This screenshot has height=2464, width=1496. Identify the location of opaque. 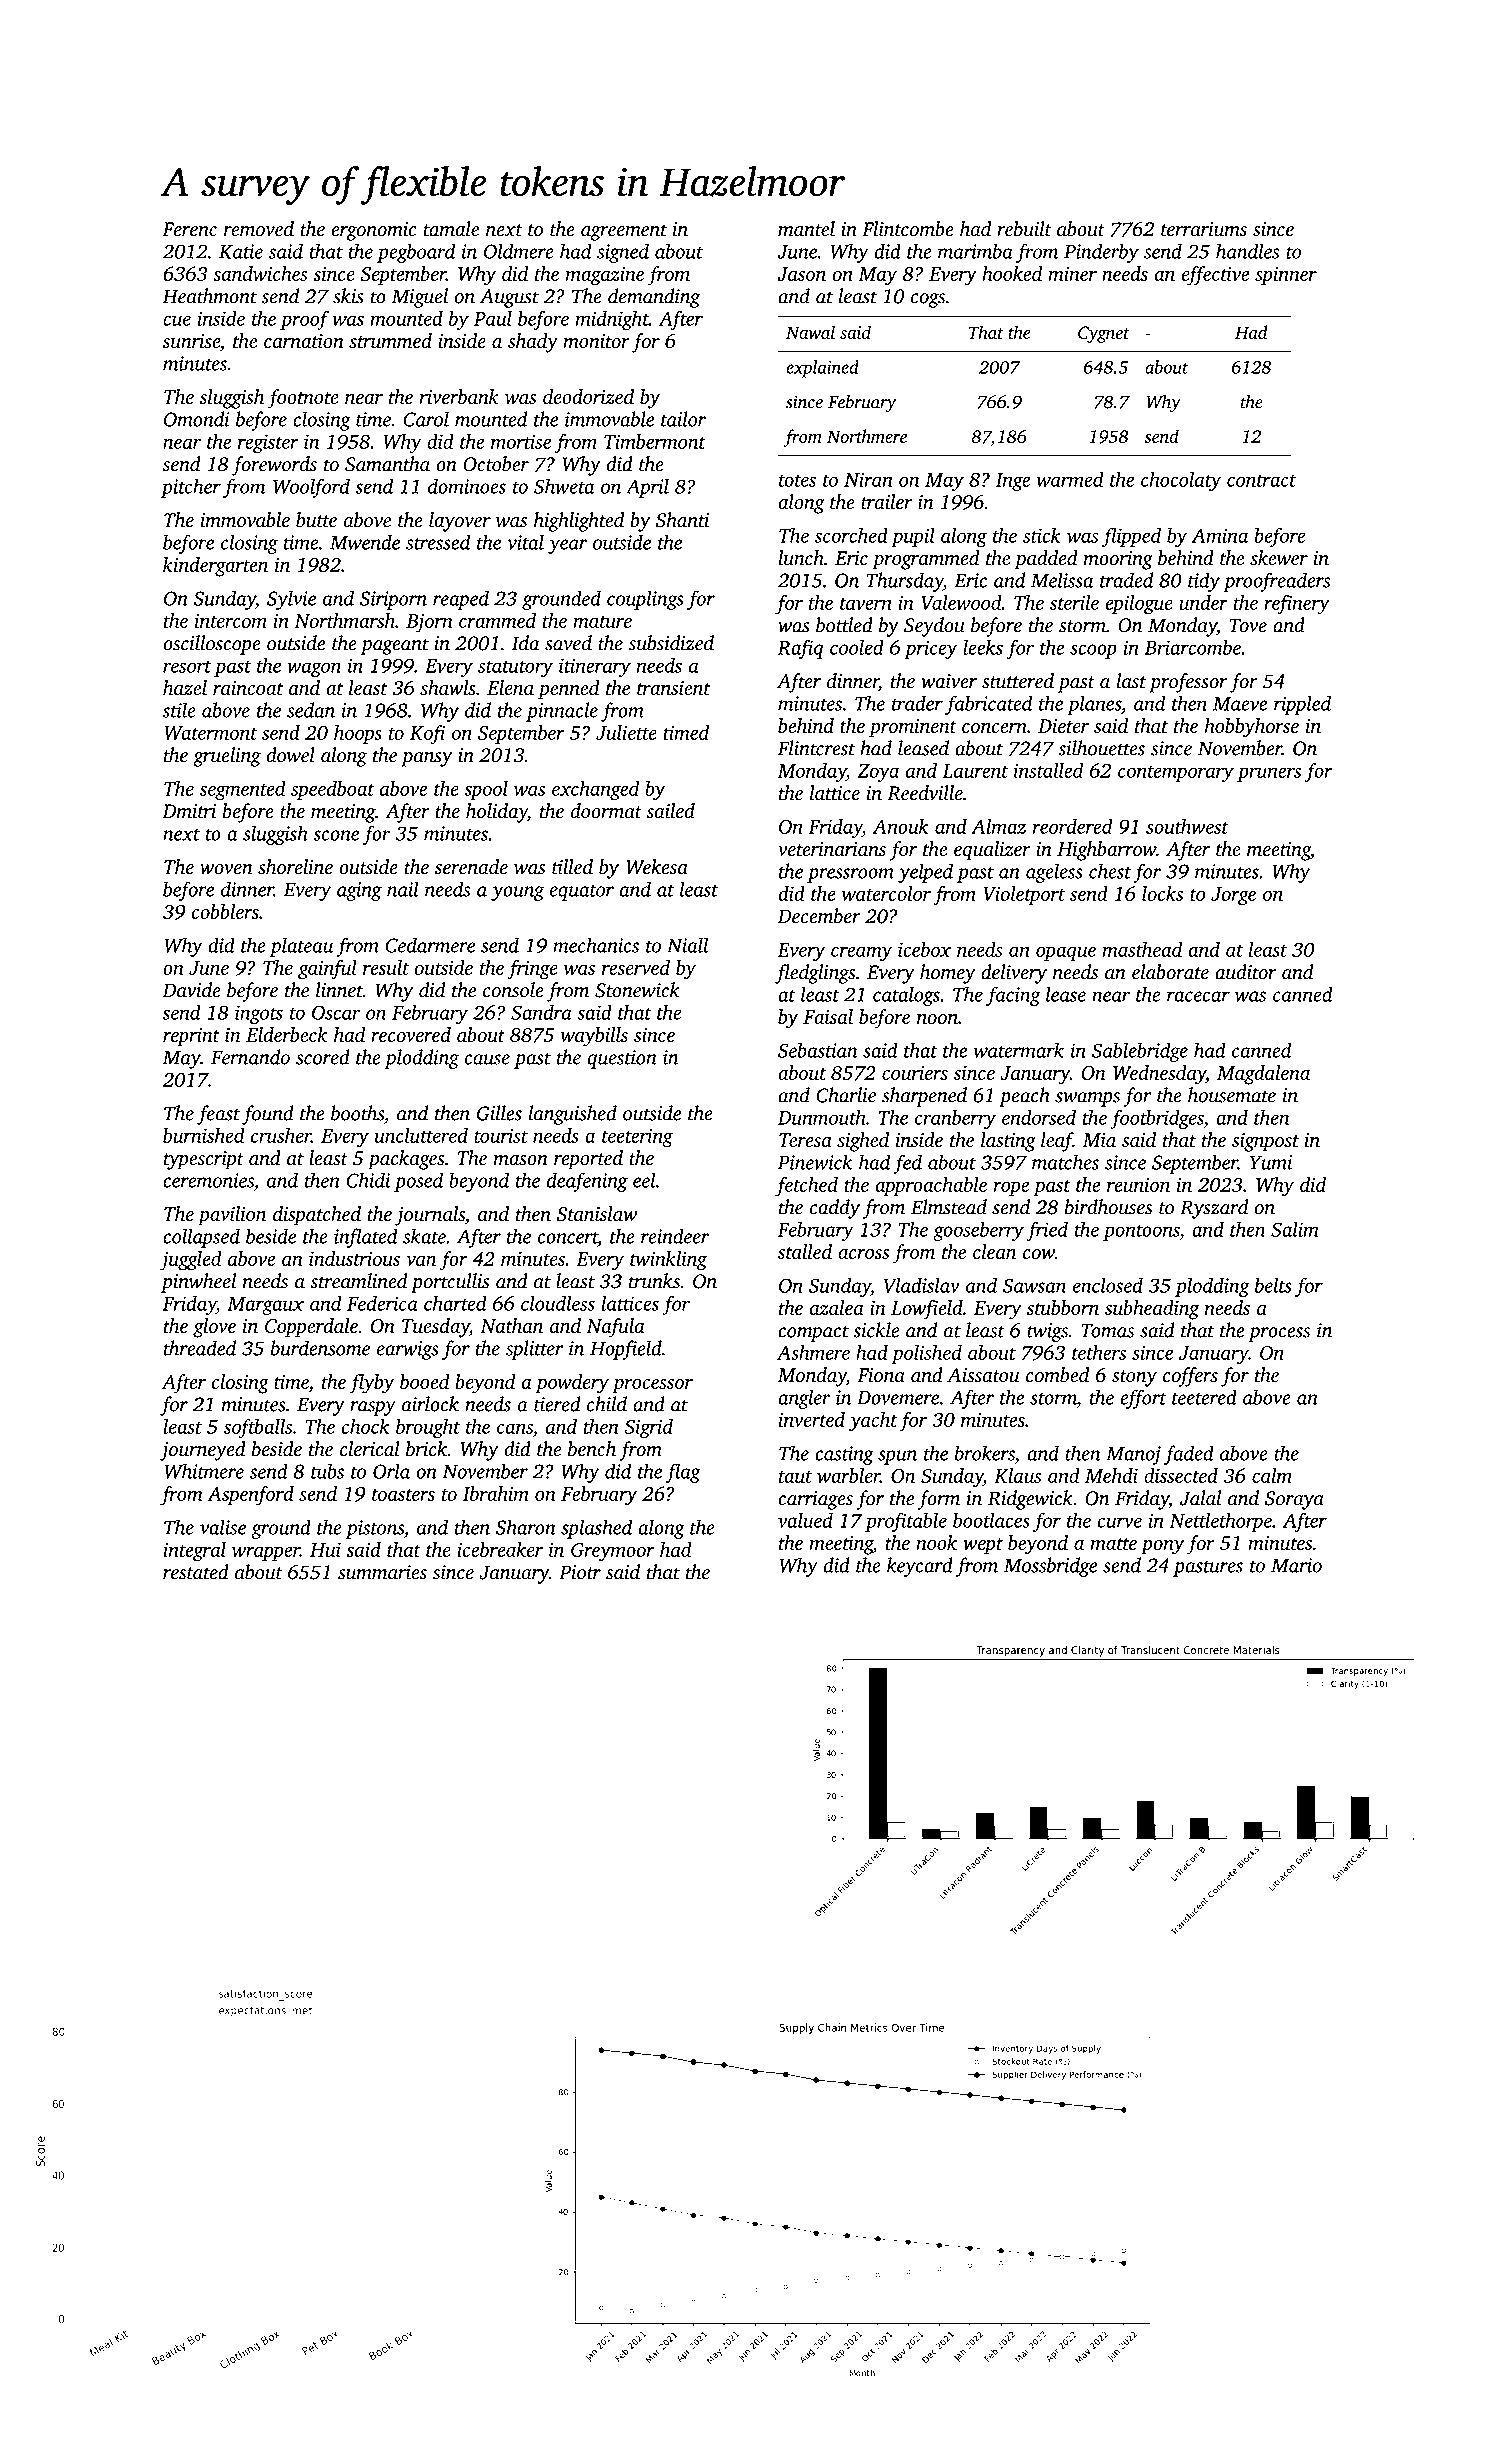
(1066, 953).
